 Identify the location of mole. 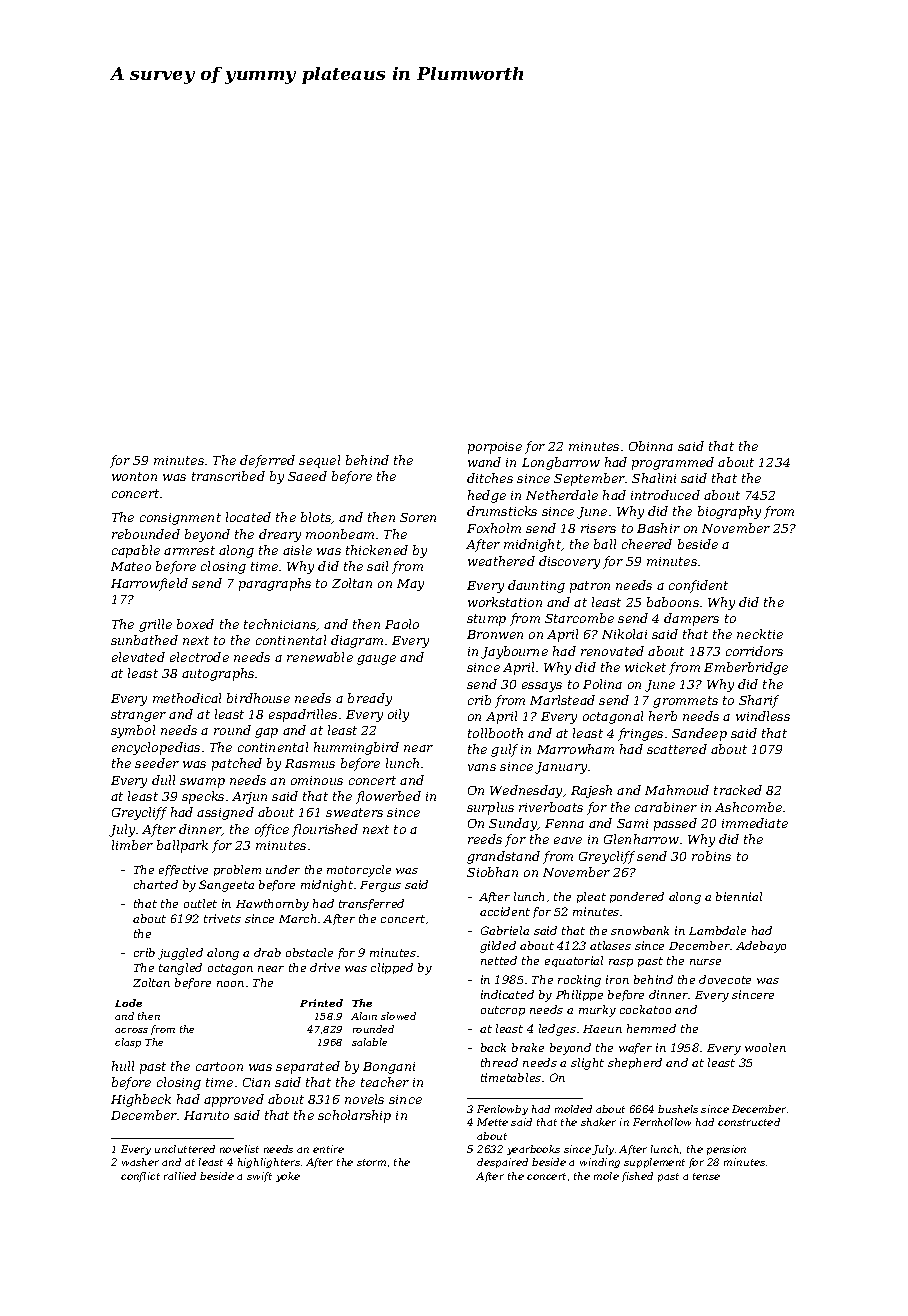
(606, 1176).
